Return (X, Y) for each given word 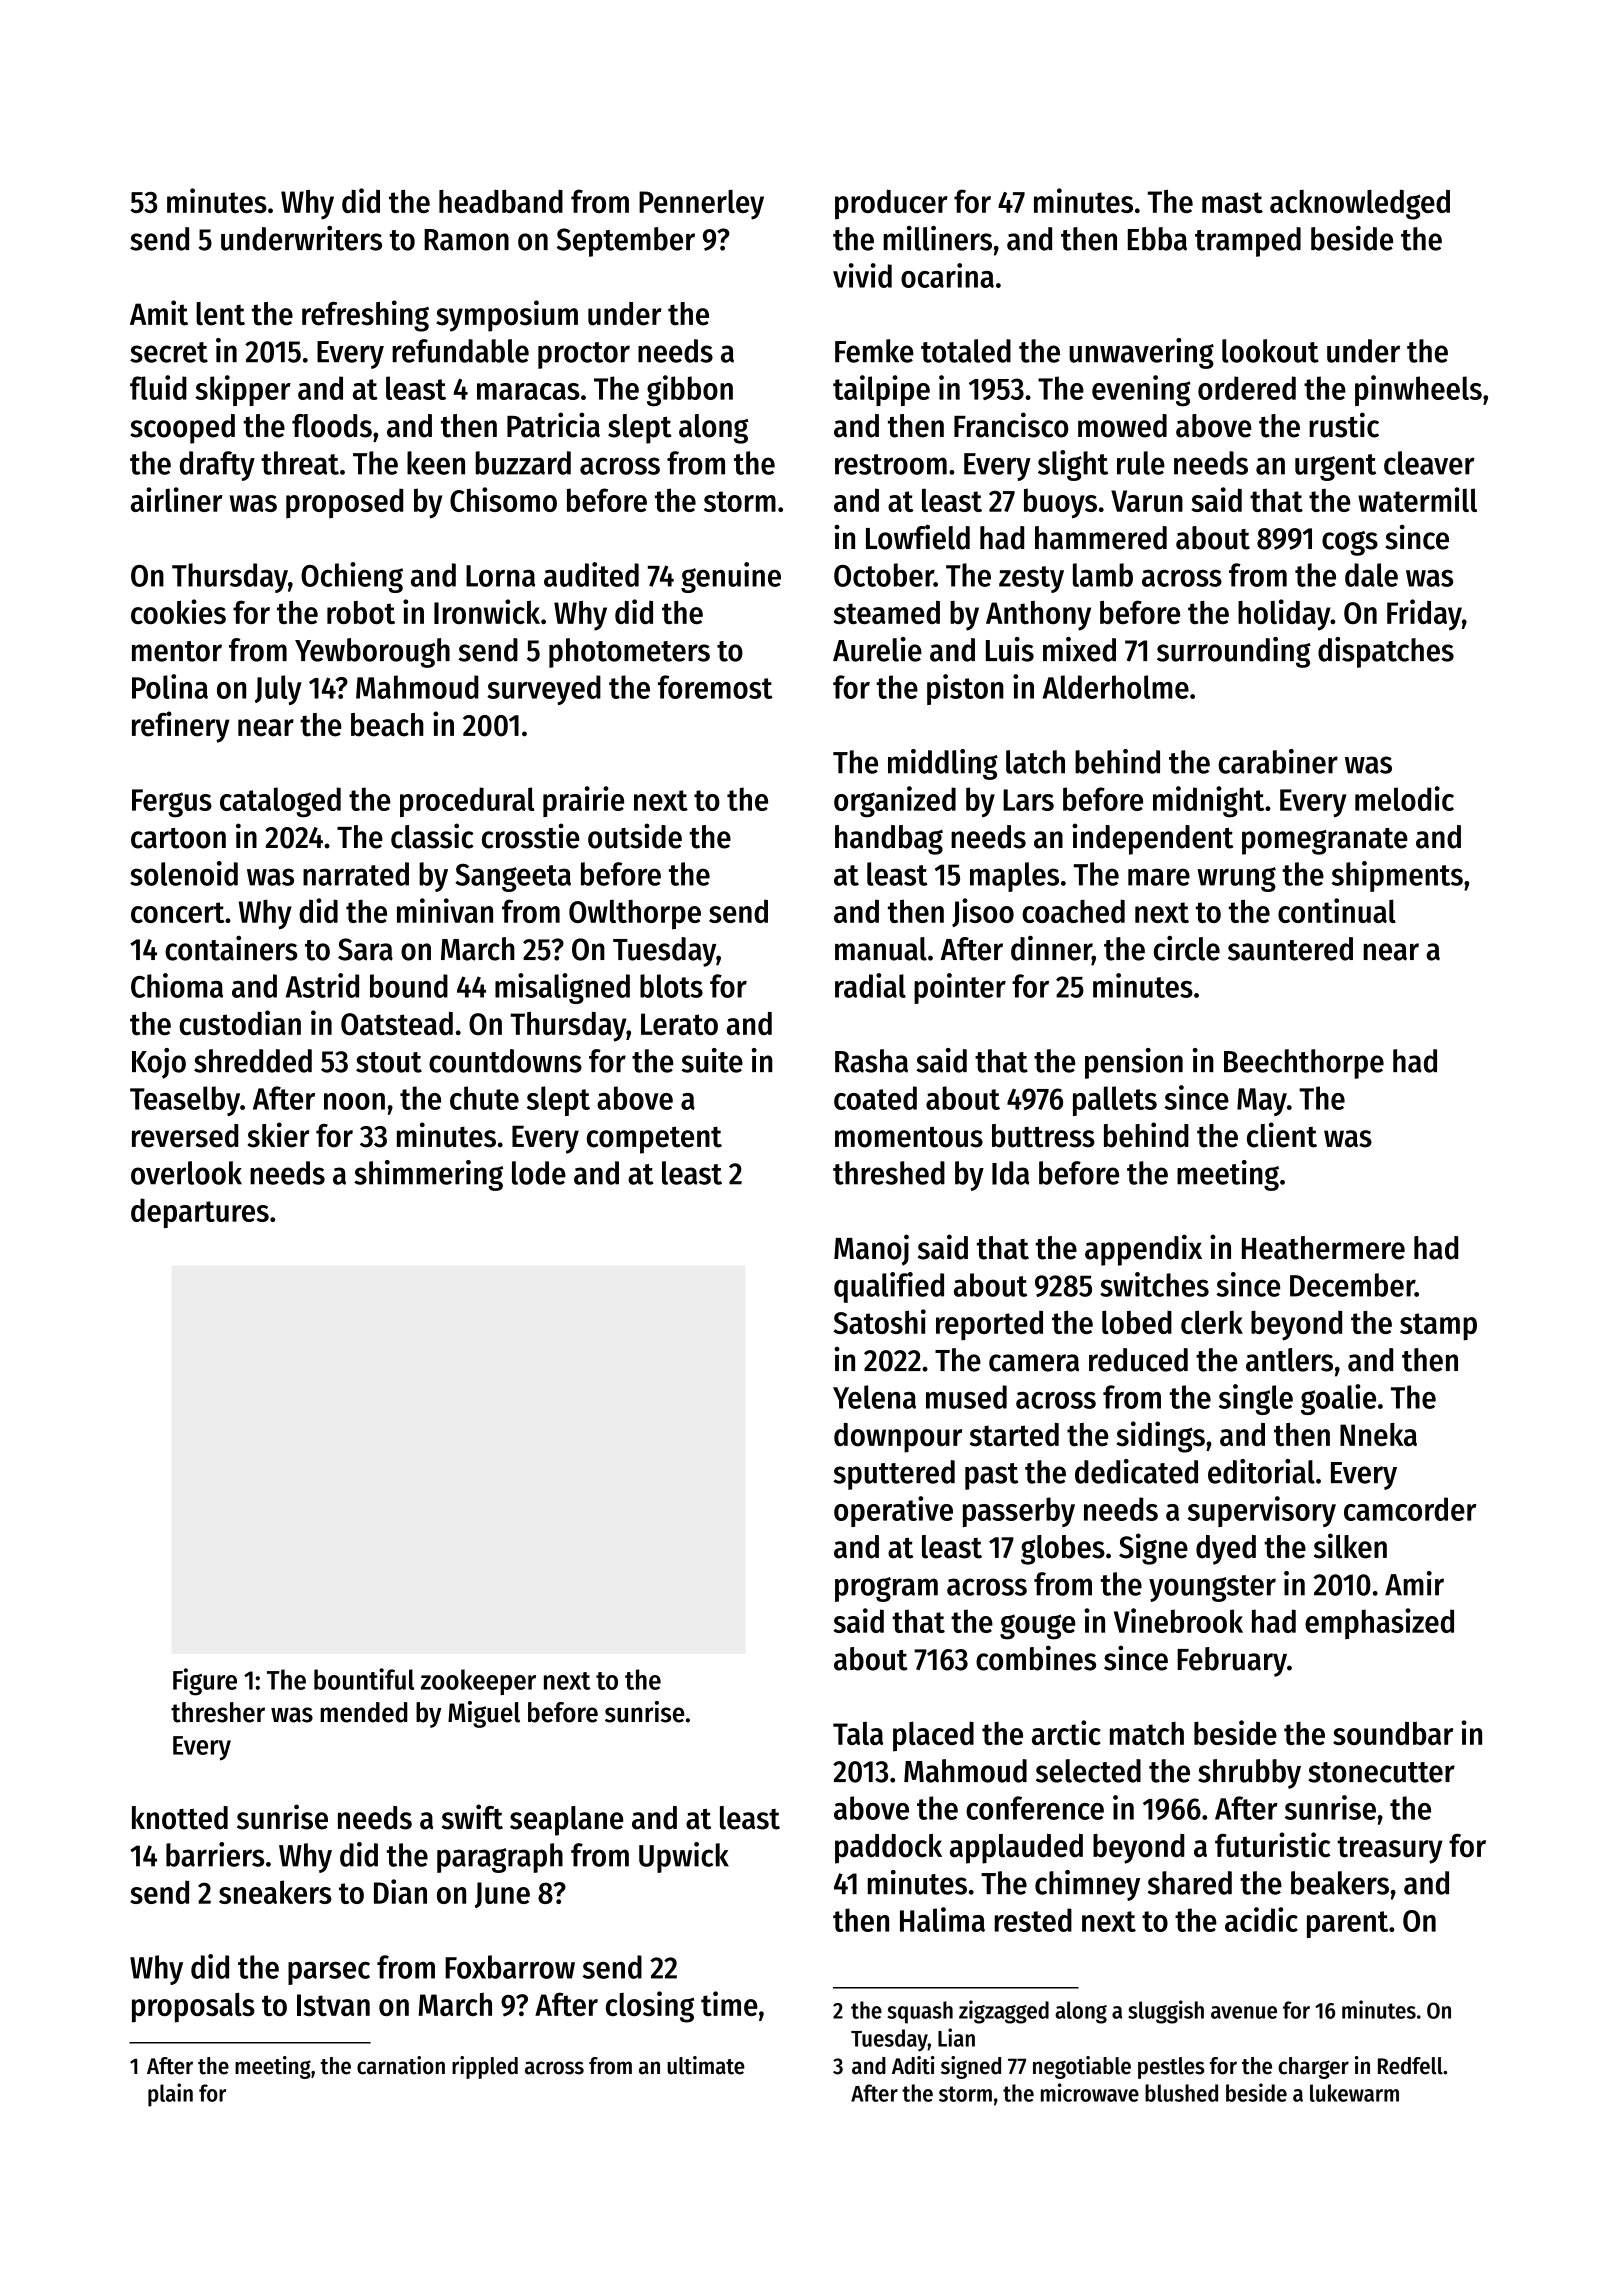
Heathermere (1323, 1248)
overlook (186, 1173)
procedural (467, 802)
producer (891, 204)
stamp (1438, 1327)
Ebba (1157, 239)
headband (501, 201)
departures (200, 1213)
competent (654, 1140)
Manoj (871, 1250)
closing (650, 2007)
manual (881, 949)
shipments (1397, 876)
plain (170, 2095)
